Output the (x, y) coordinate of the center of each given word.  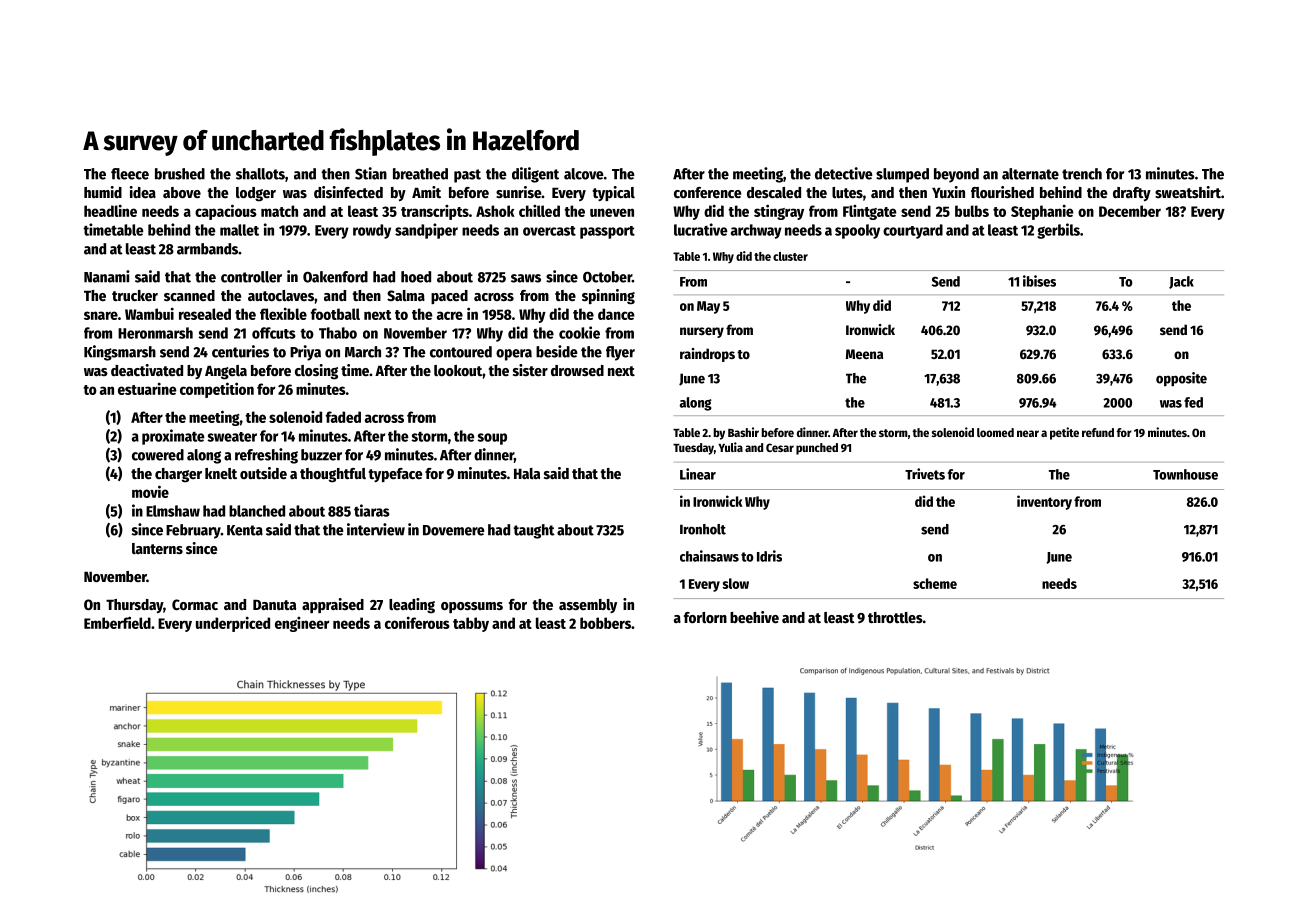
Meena (864, 354)
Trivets (925, 474)
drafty (1132, 194)
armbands (207, 249)
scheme (935, 583)
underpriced (233, 624)
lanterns (157, 548)
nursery (702, 332)
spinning (608, 297)
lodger (256, 194)
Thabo (338, 333)
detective (844, 173)
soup (492, 439)
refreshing (266, 456)
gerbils (1058, 231)
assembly (588, 606)
